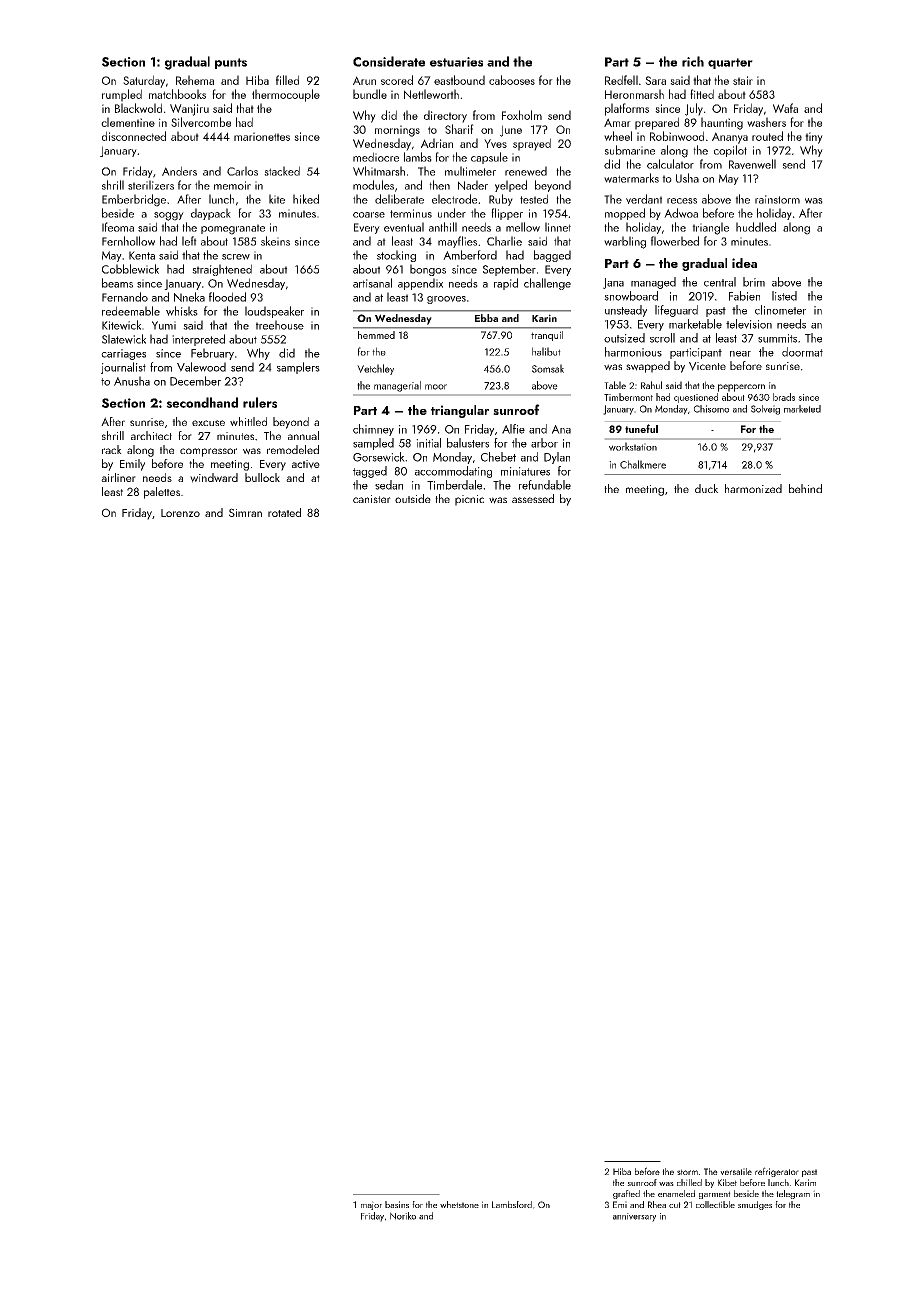  What do you see at coordinates (282, 171) in the screenshot?
I see `stacked` at bounding box center [282, 171].
